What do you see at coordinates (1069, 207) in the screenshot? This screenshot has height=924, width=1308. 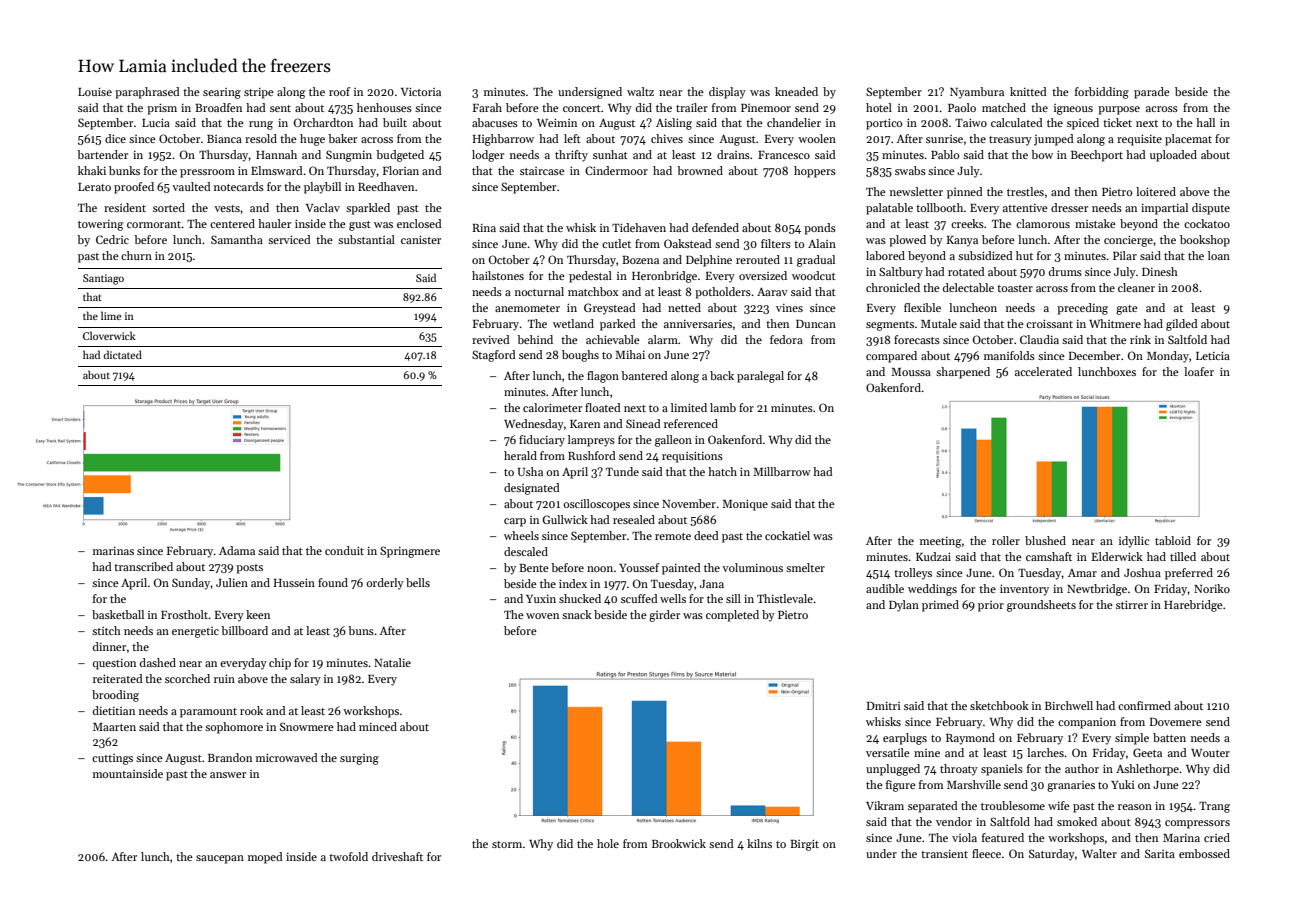 I see `dresser` at bounding box center [1069, 207].
